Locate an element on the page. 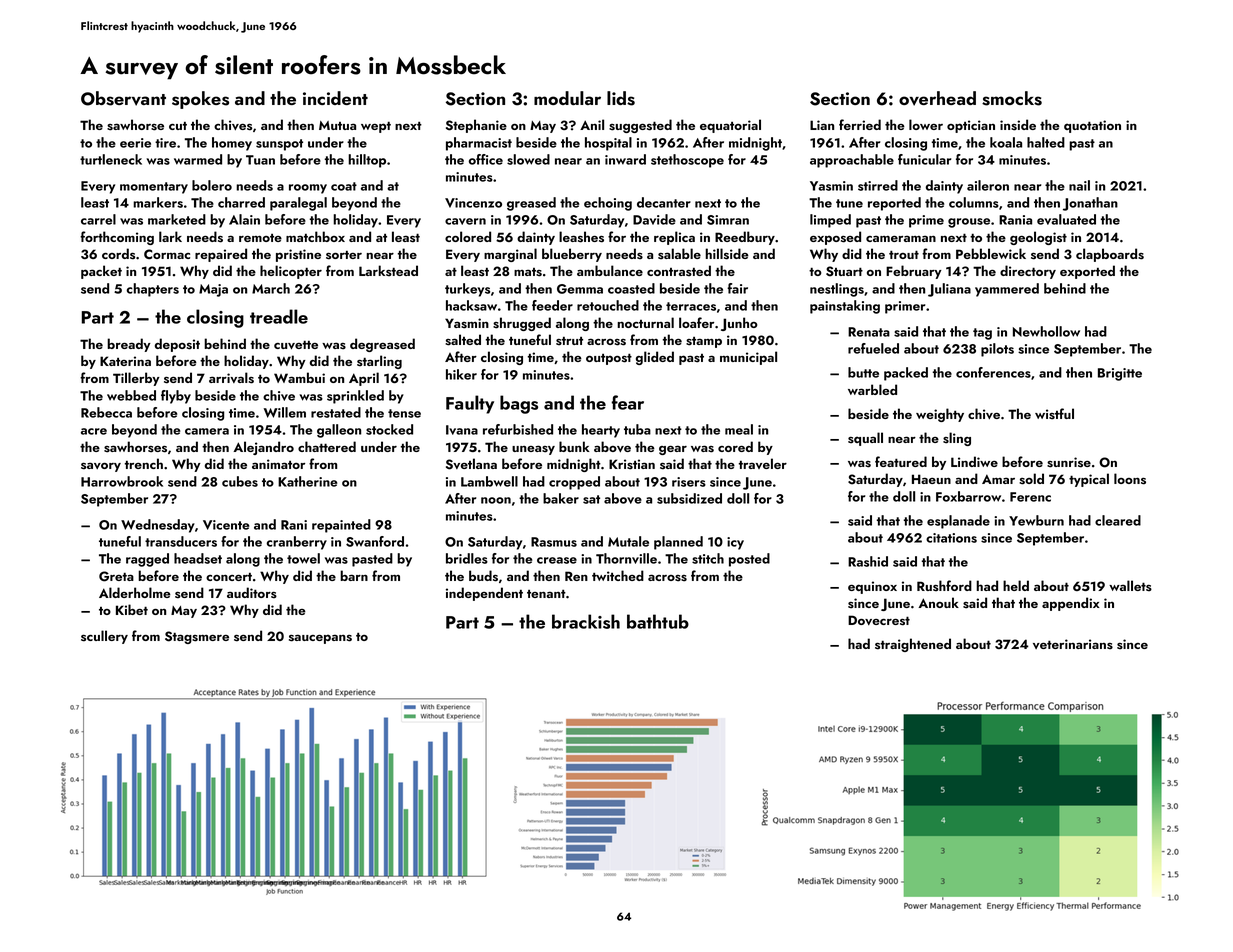 The image size is (1233, 952). galleon is located at coordinates (339, 431).
